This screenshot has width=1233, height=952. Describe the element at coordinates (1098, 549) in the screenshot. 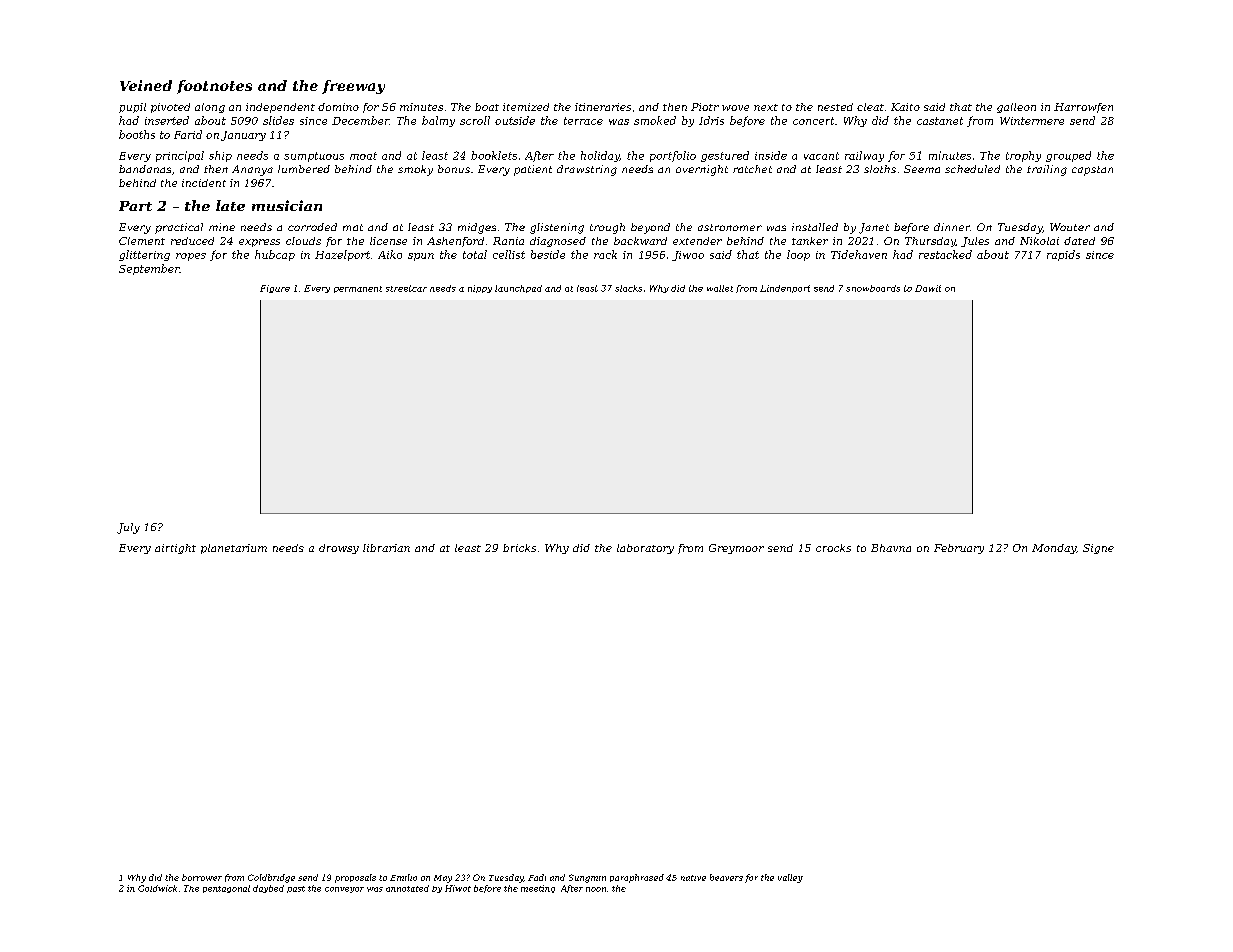

I see `Signe` at that location.
